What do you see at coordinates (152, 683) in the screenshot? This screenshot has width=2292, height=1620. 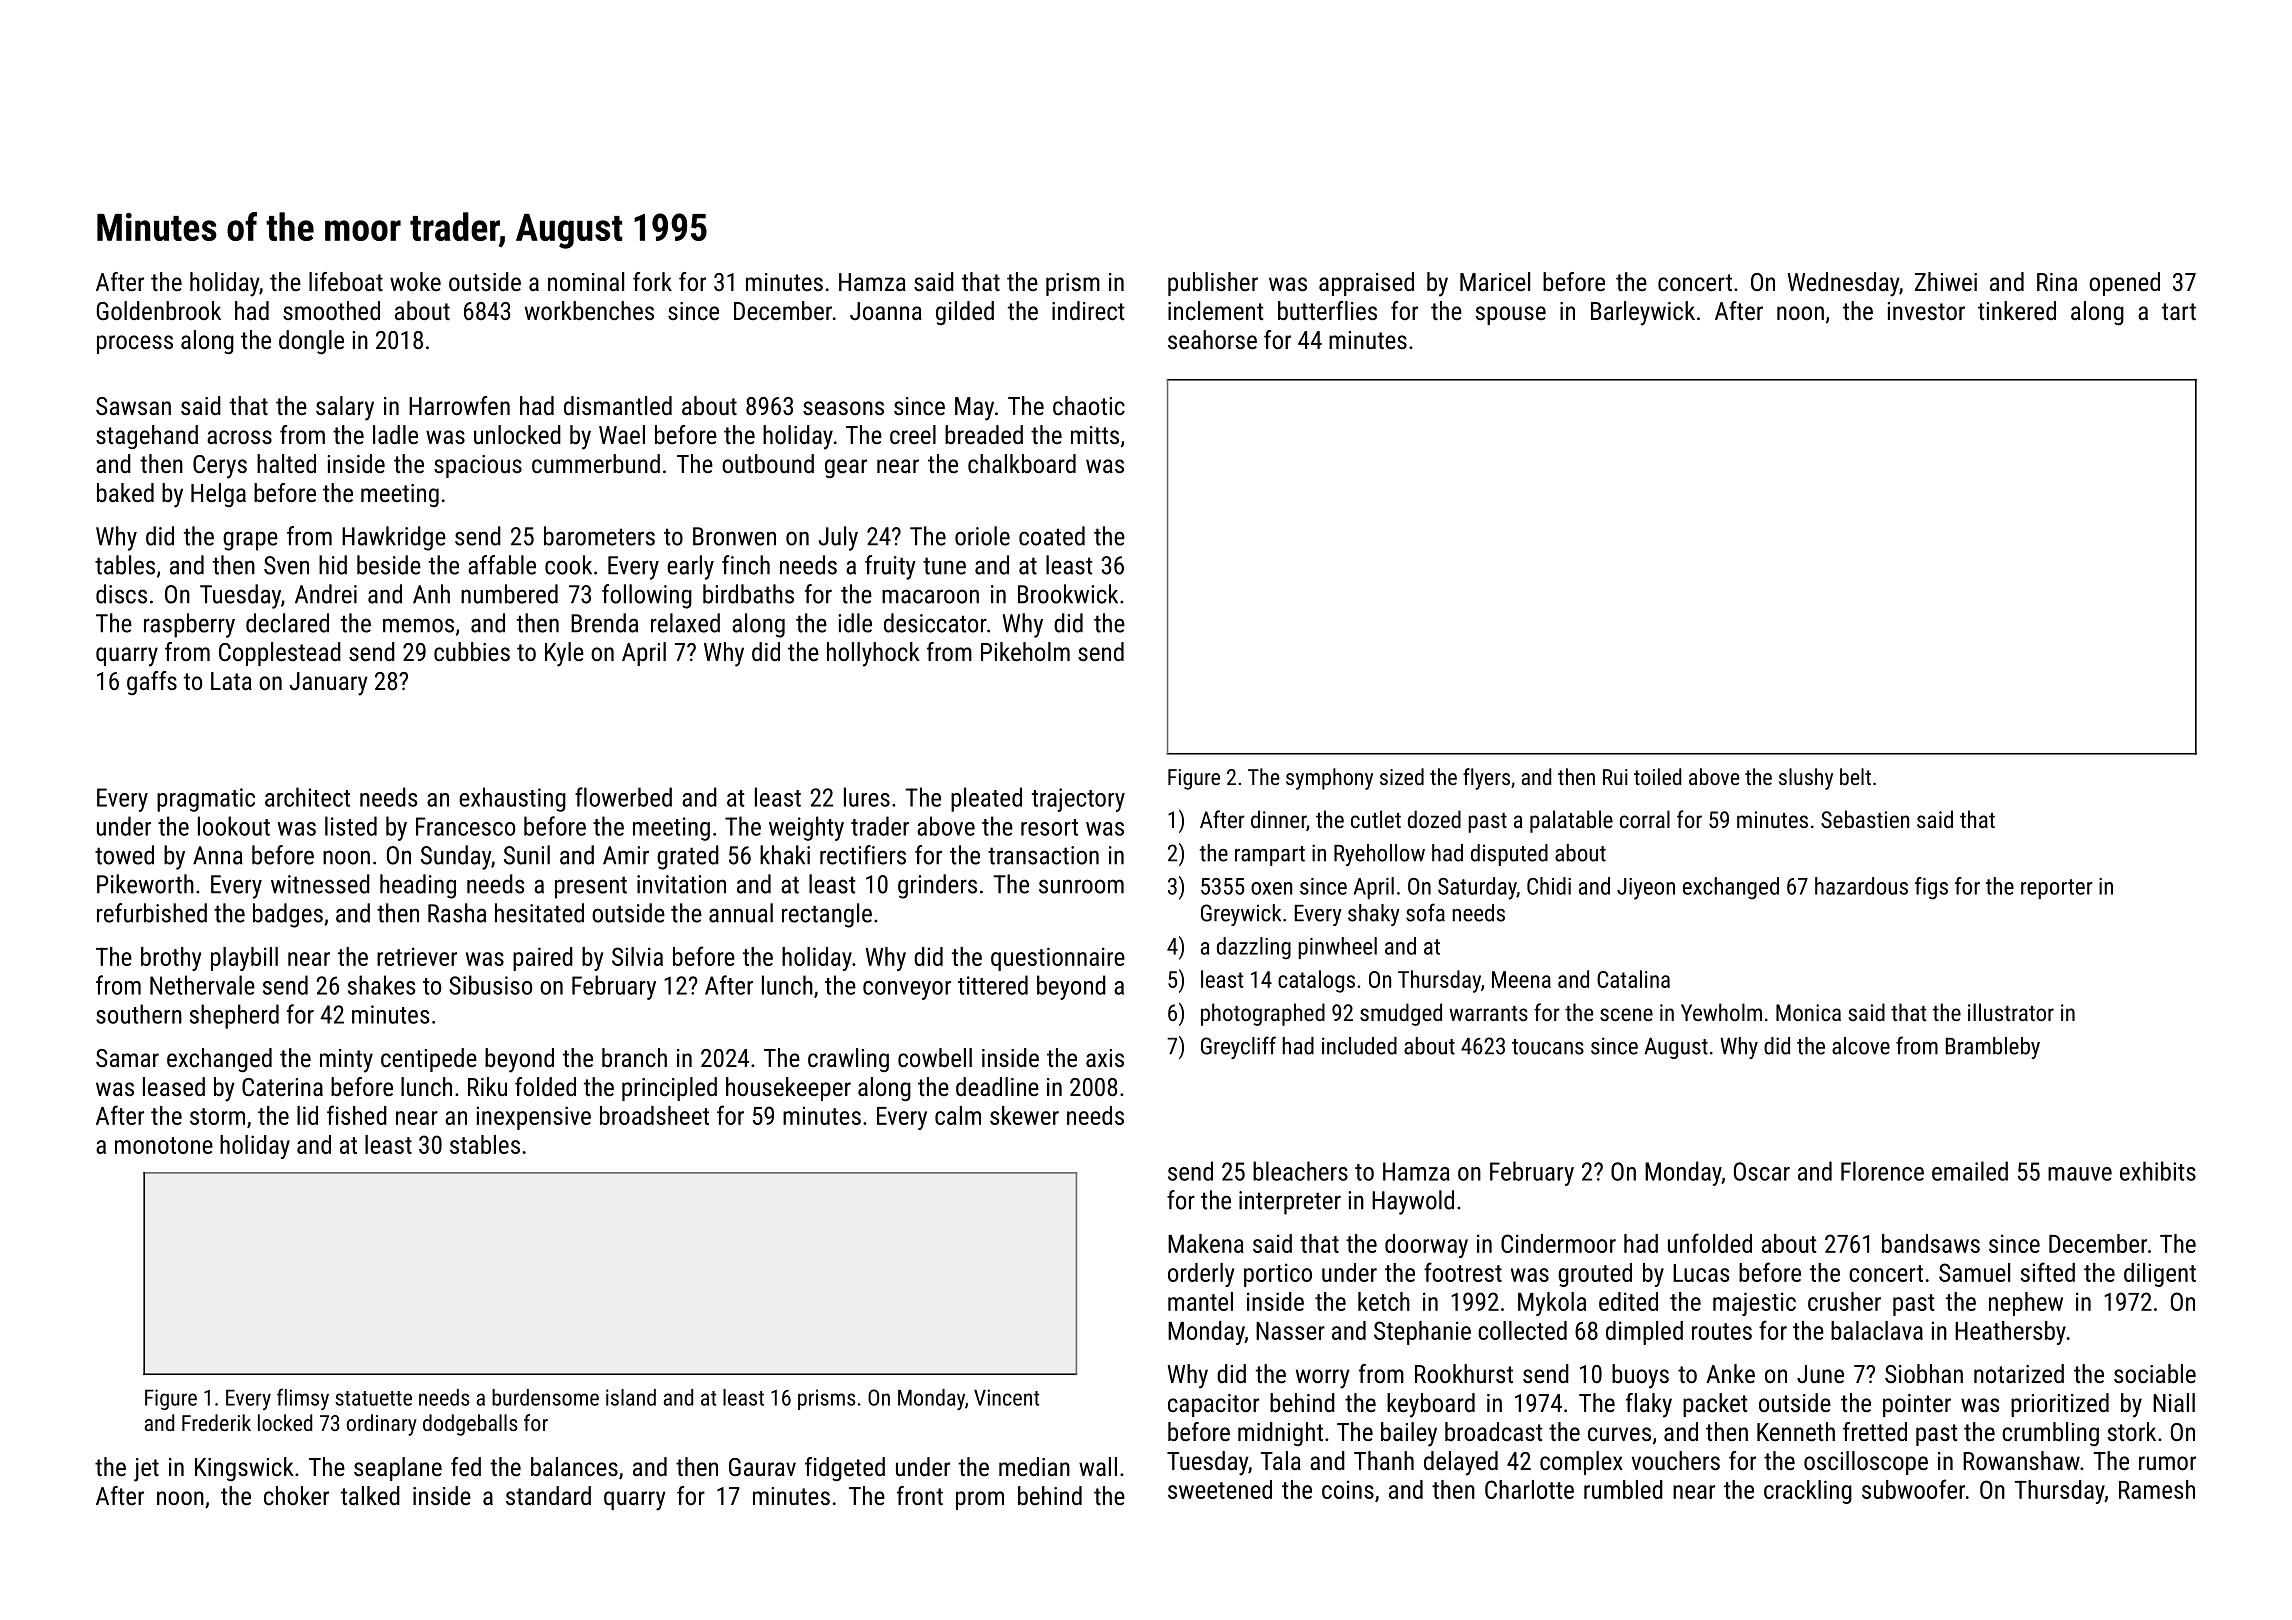 I see `gaffs` at bounding box center [152, 683].
